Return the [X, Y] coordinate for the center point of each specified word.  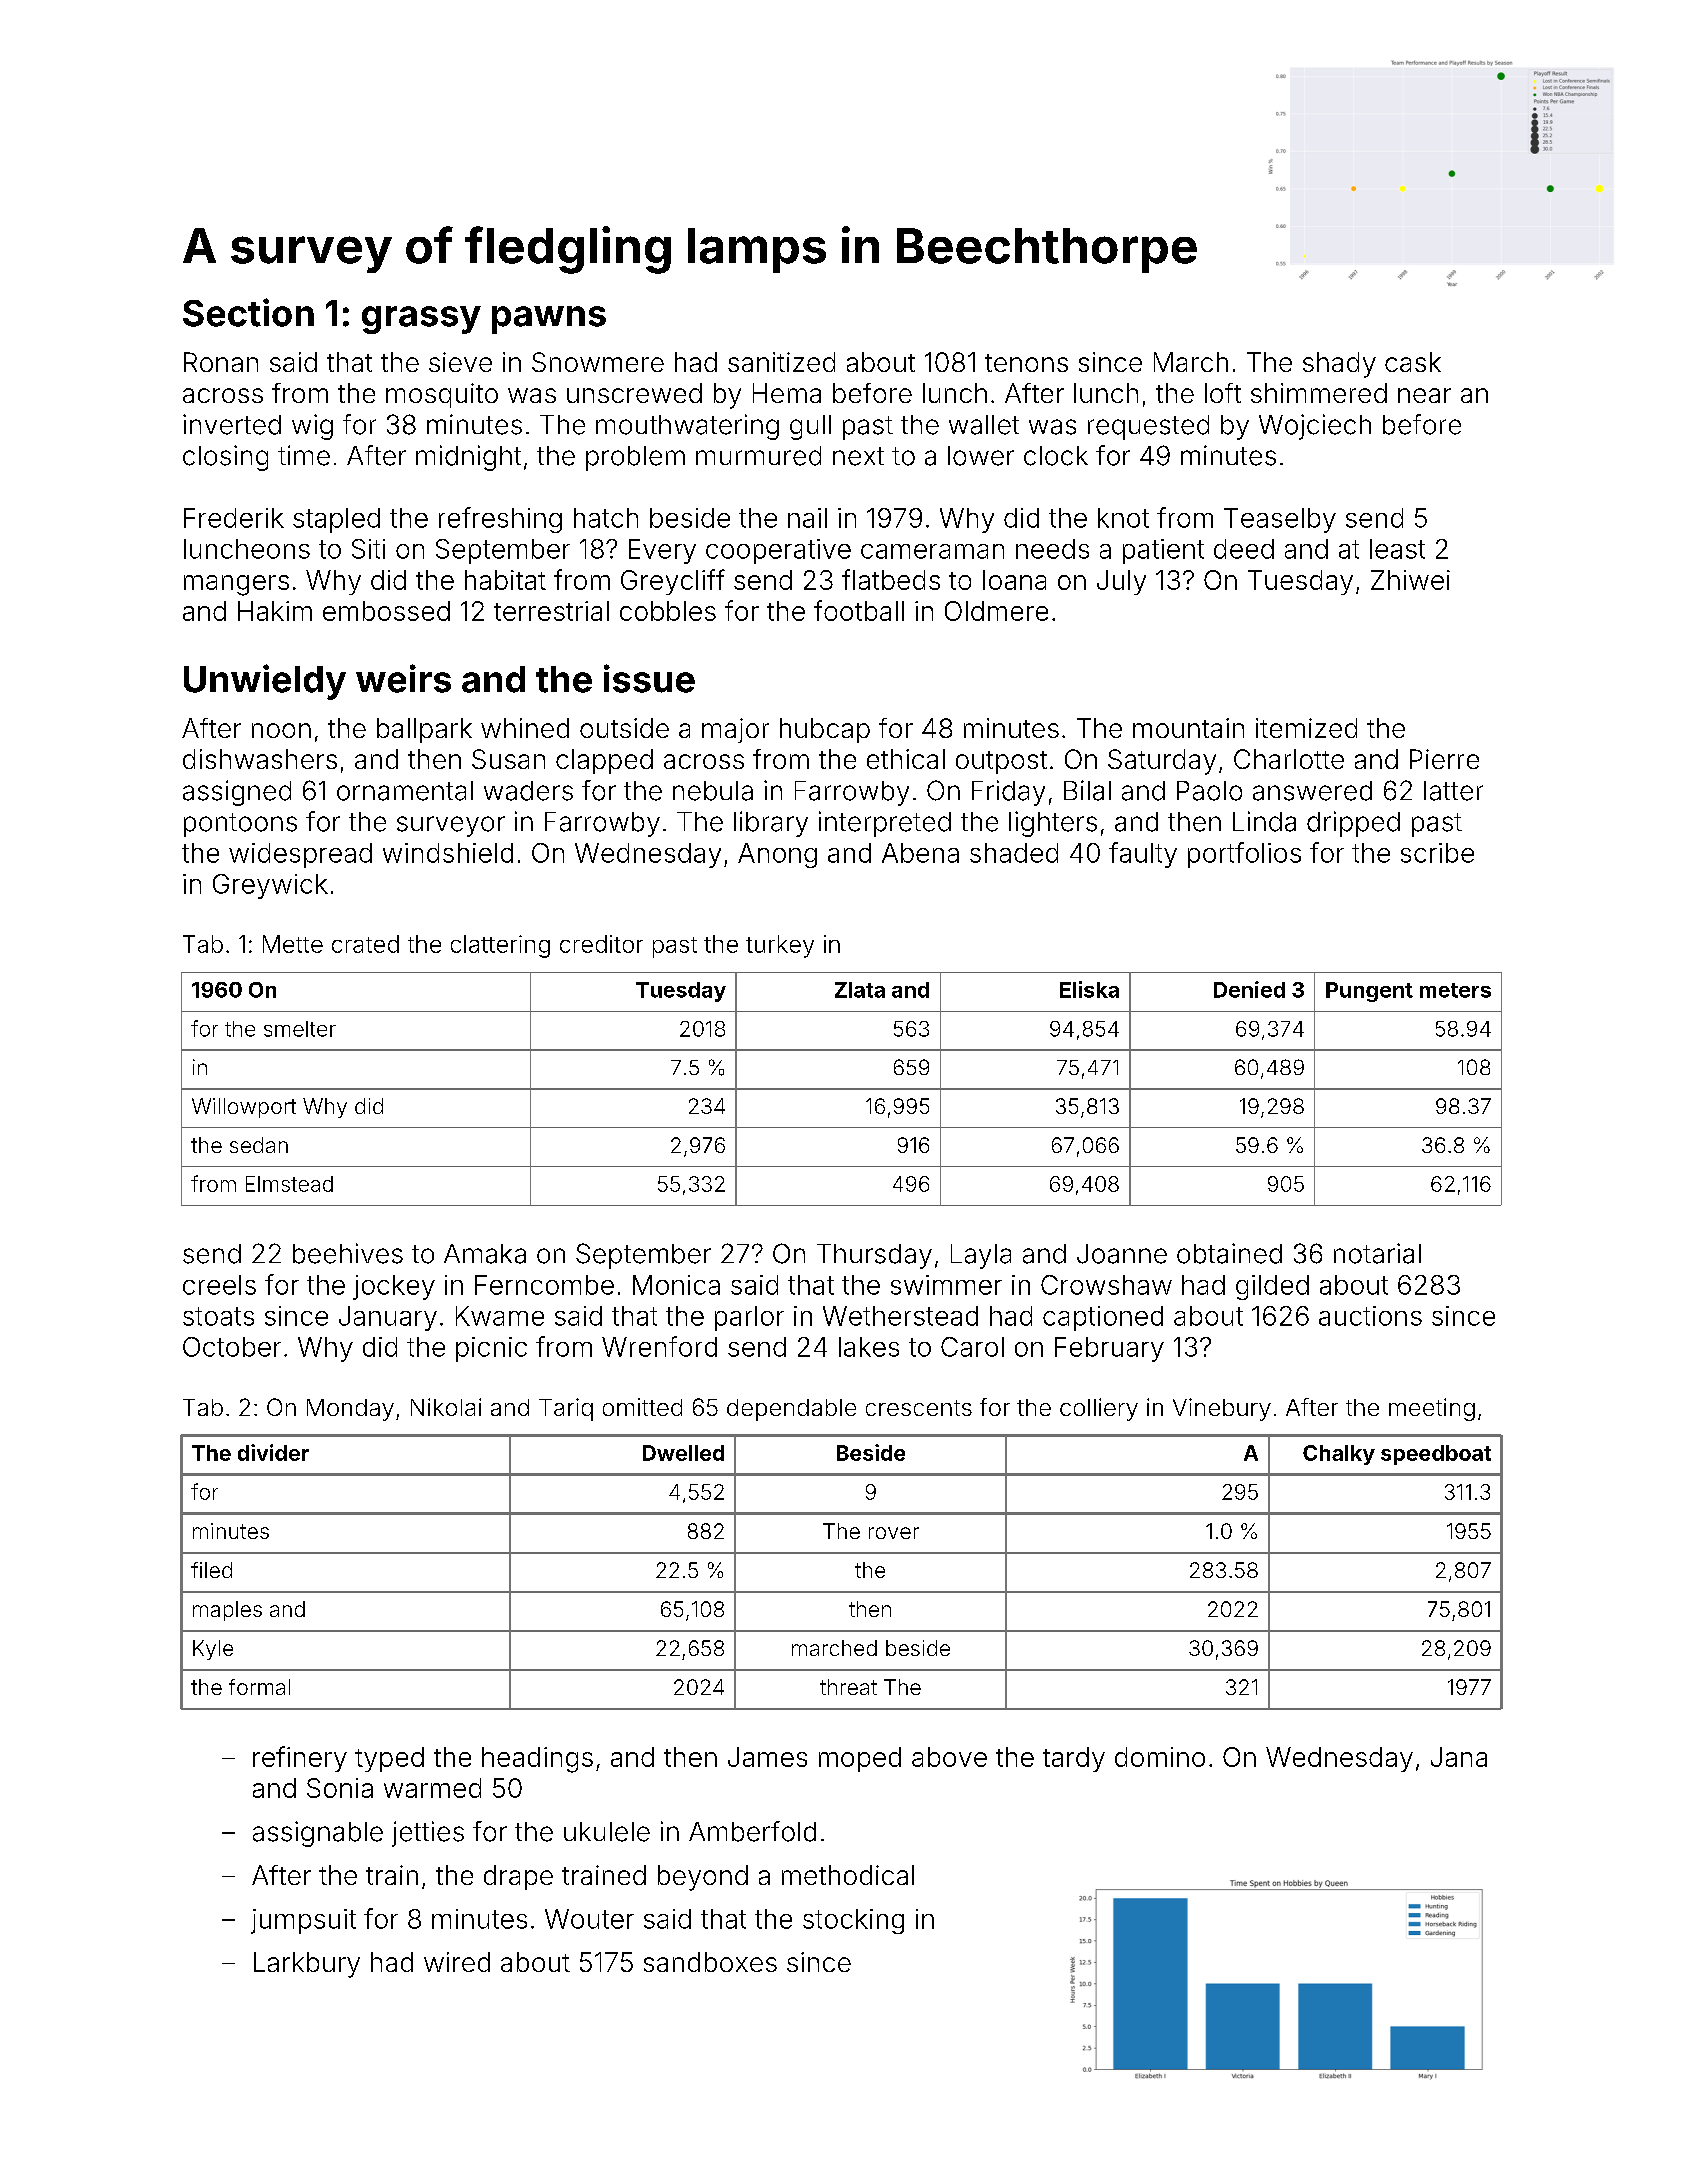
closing [225, 458]
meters [1455, 990]
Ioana [1014, 580]
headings [537, 1760]
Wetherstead [900, 1316]
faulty [1143, 855]
